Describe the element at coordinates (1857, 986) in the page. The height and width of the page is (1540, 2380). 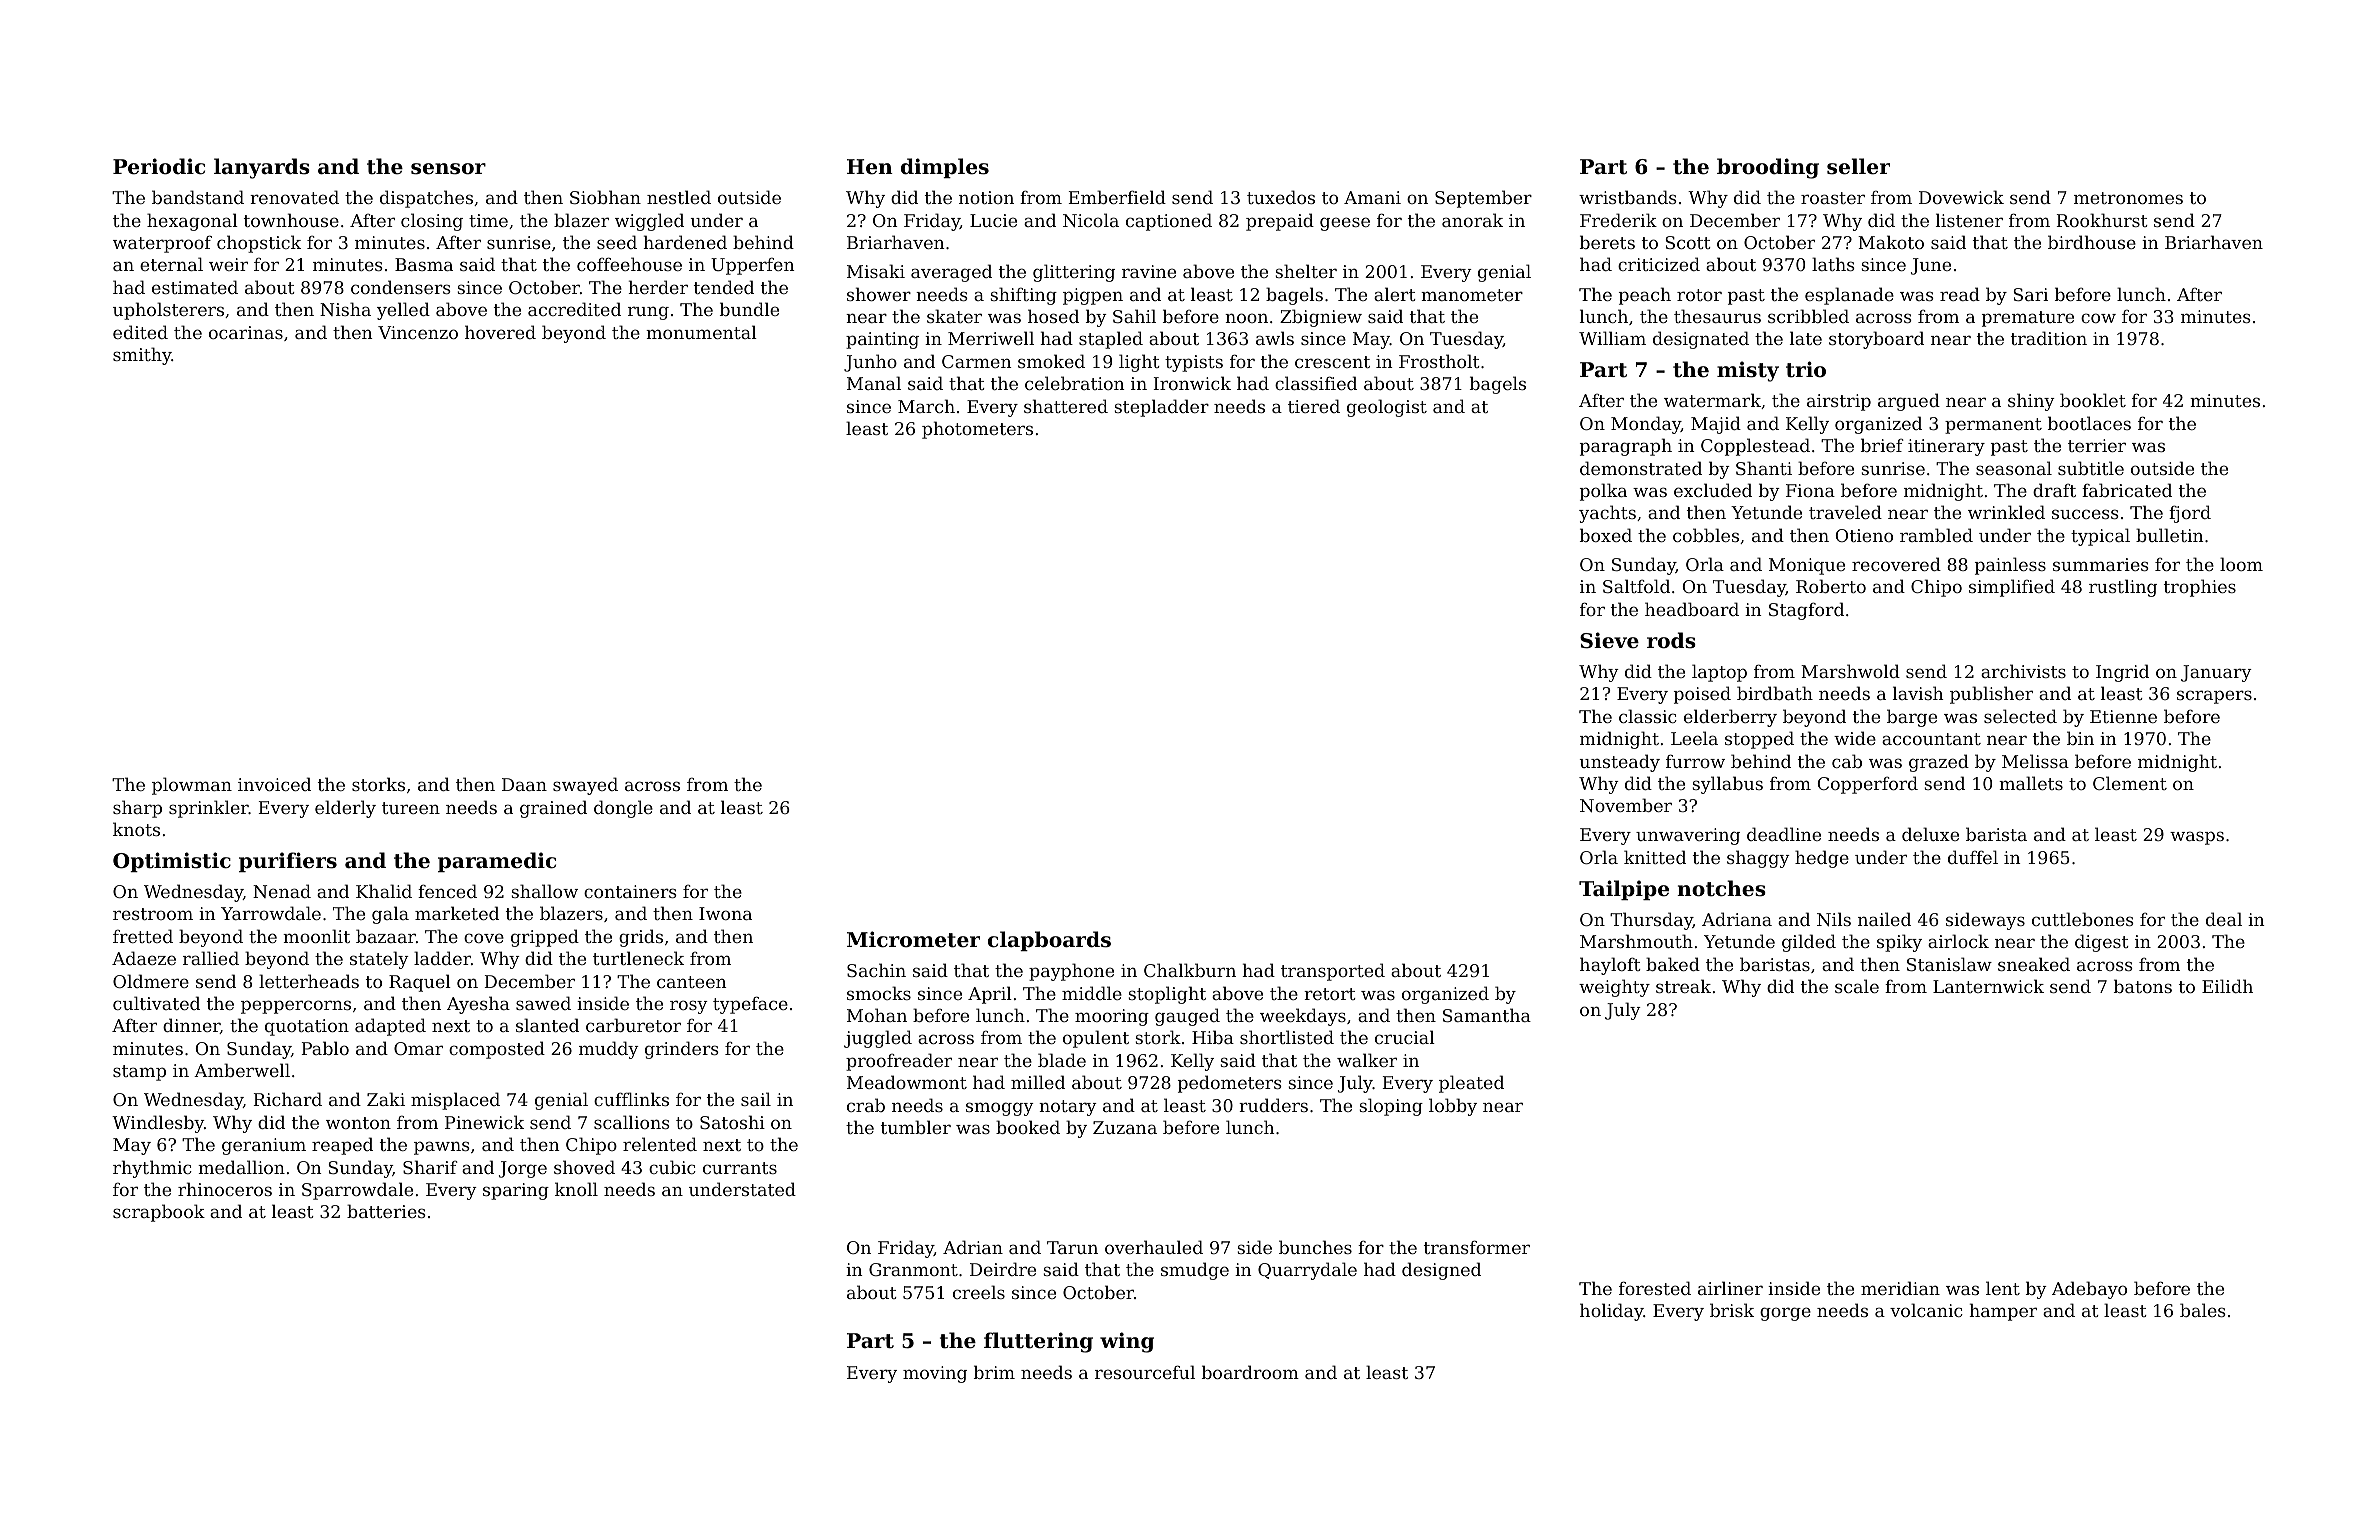
I see `scale` at that location.
